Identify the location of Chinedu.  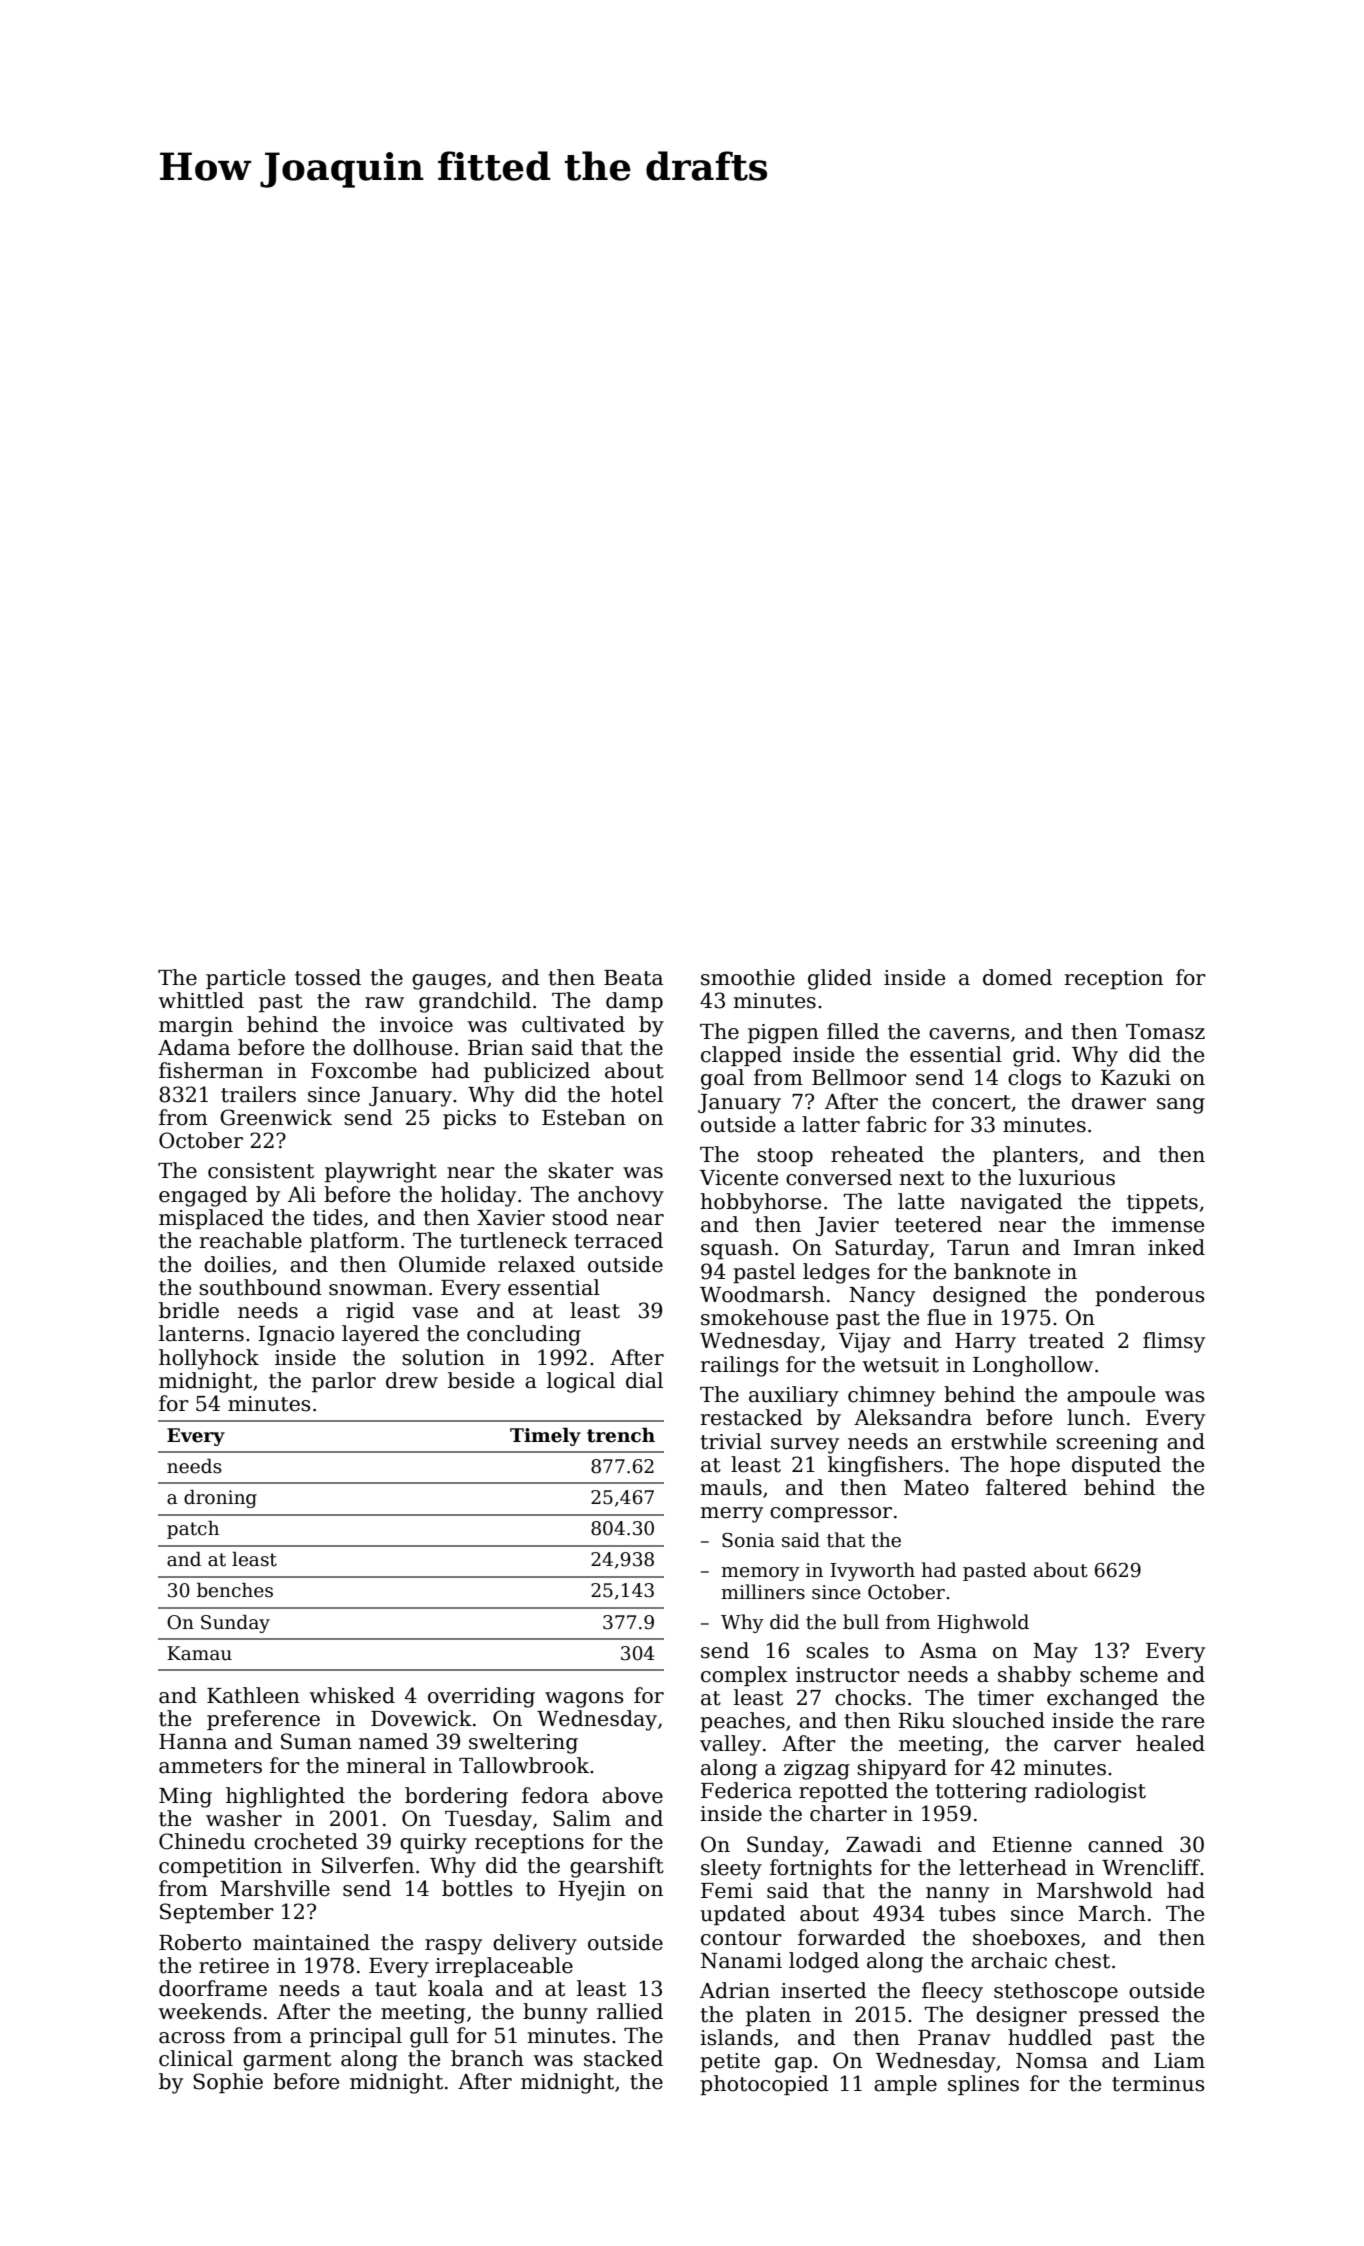
(202, 1841).
